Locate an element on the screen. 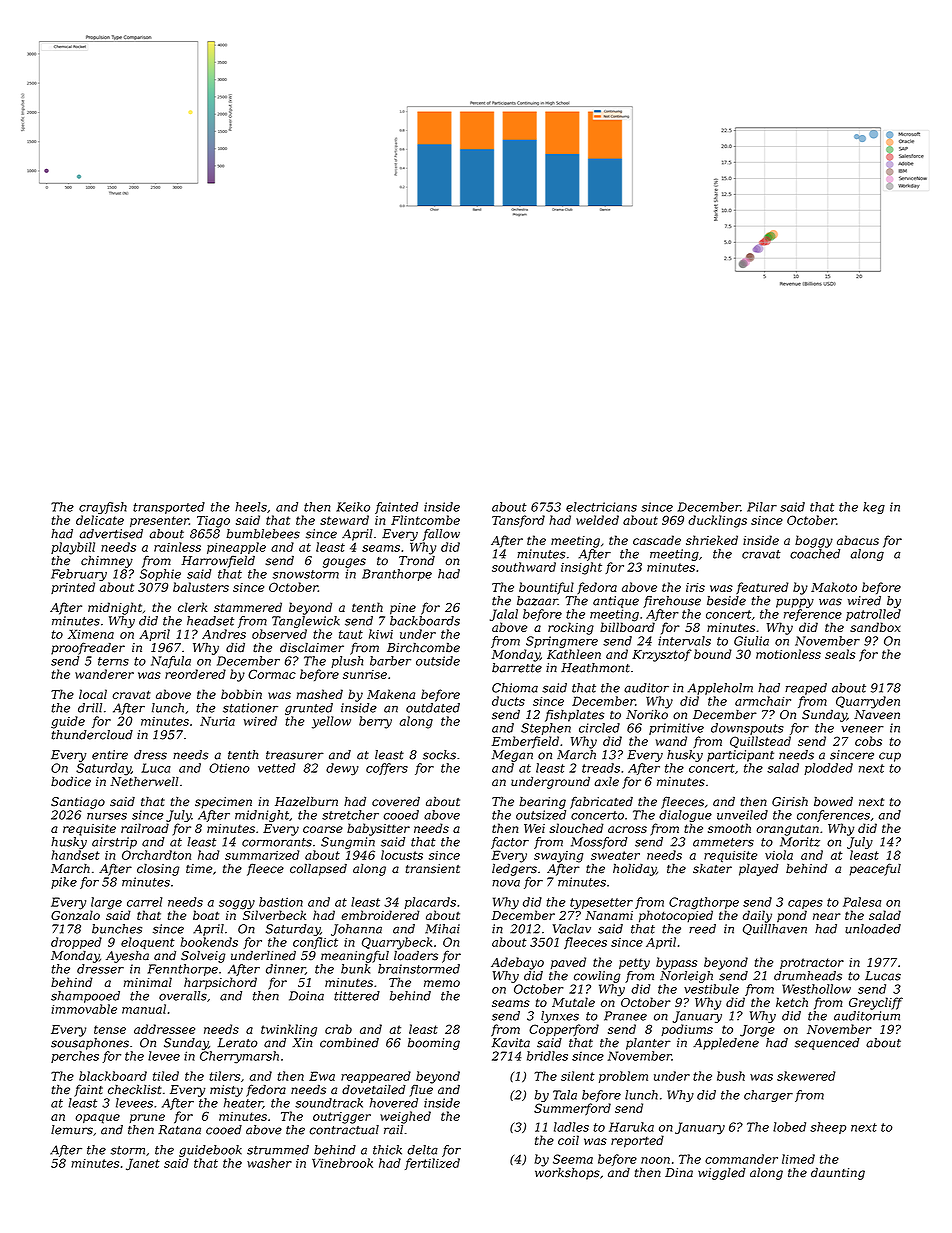 This screenshot has width=952, height=1233. Pilar is located at coordinates (762, 507).
